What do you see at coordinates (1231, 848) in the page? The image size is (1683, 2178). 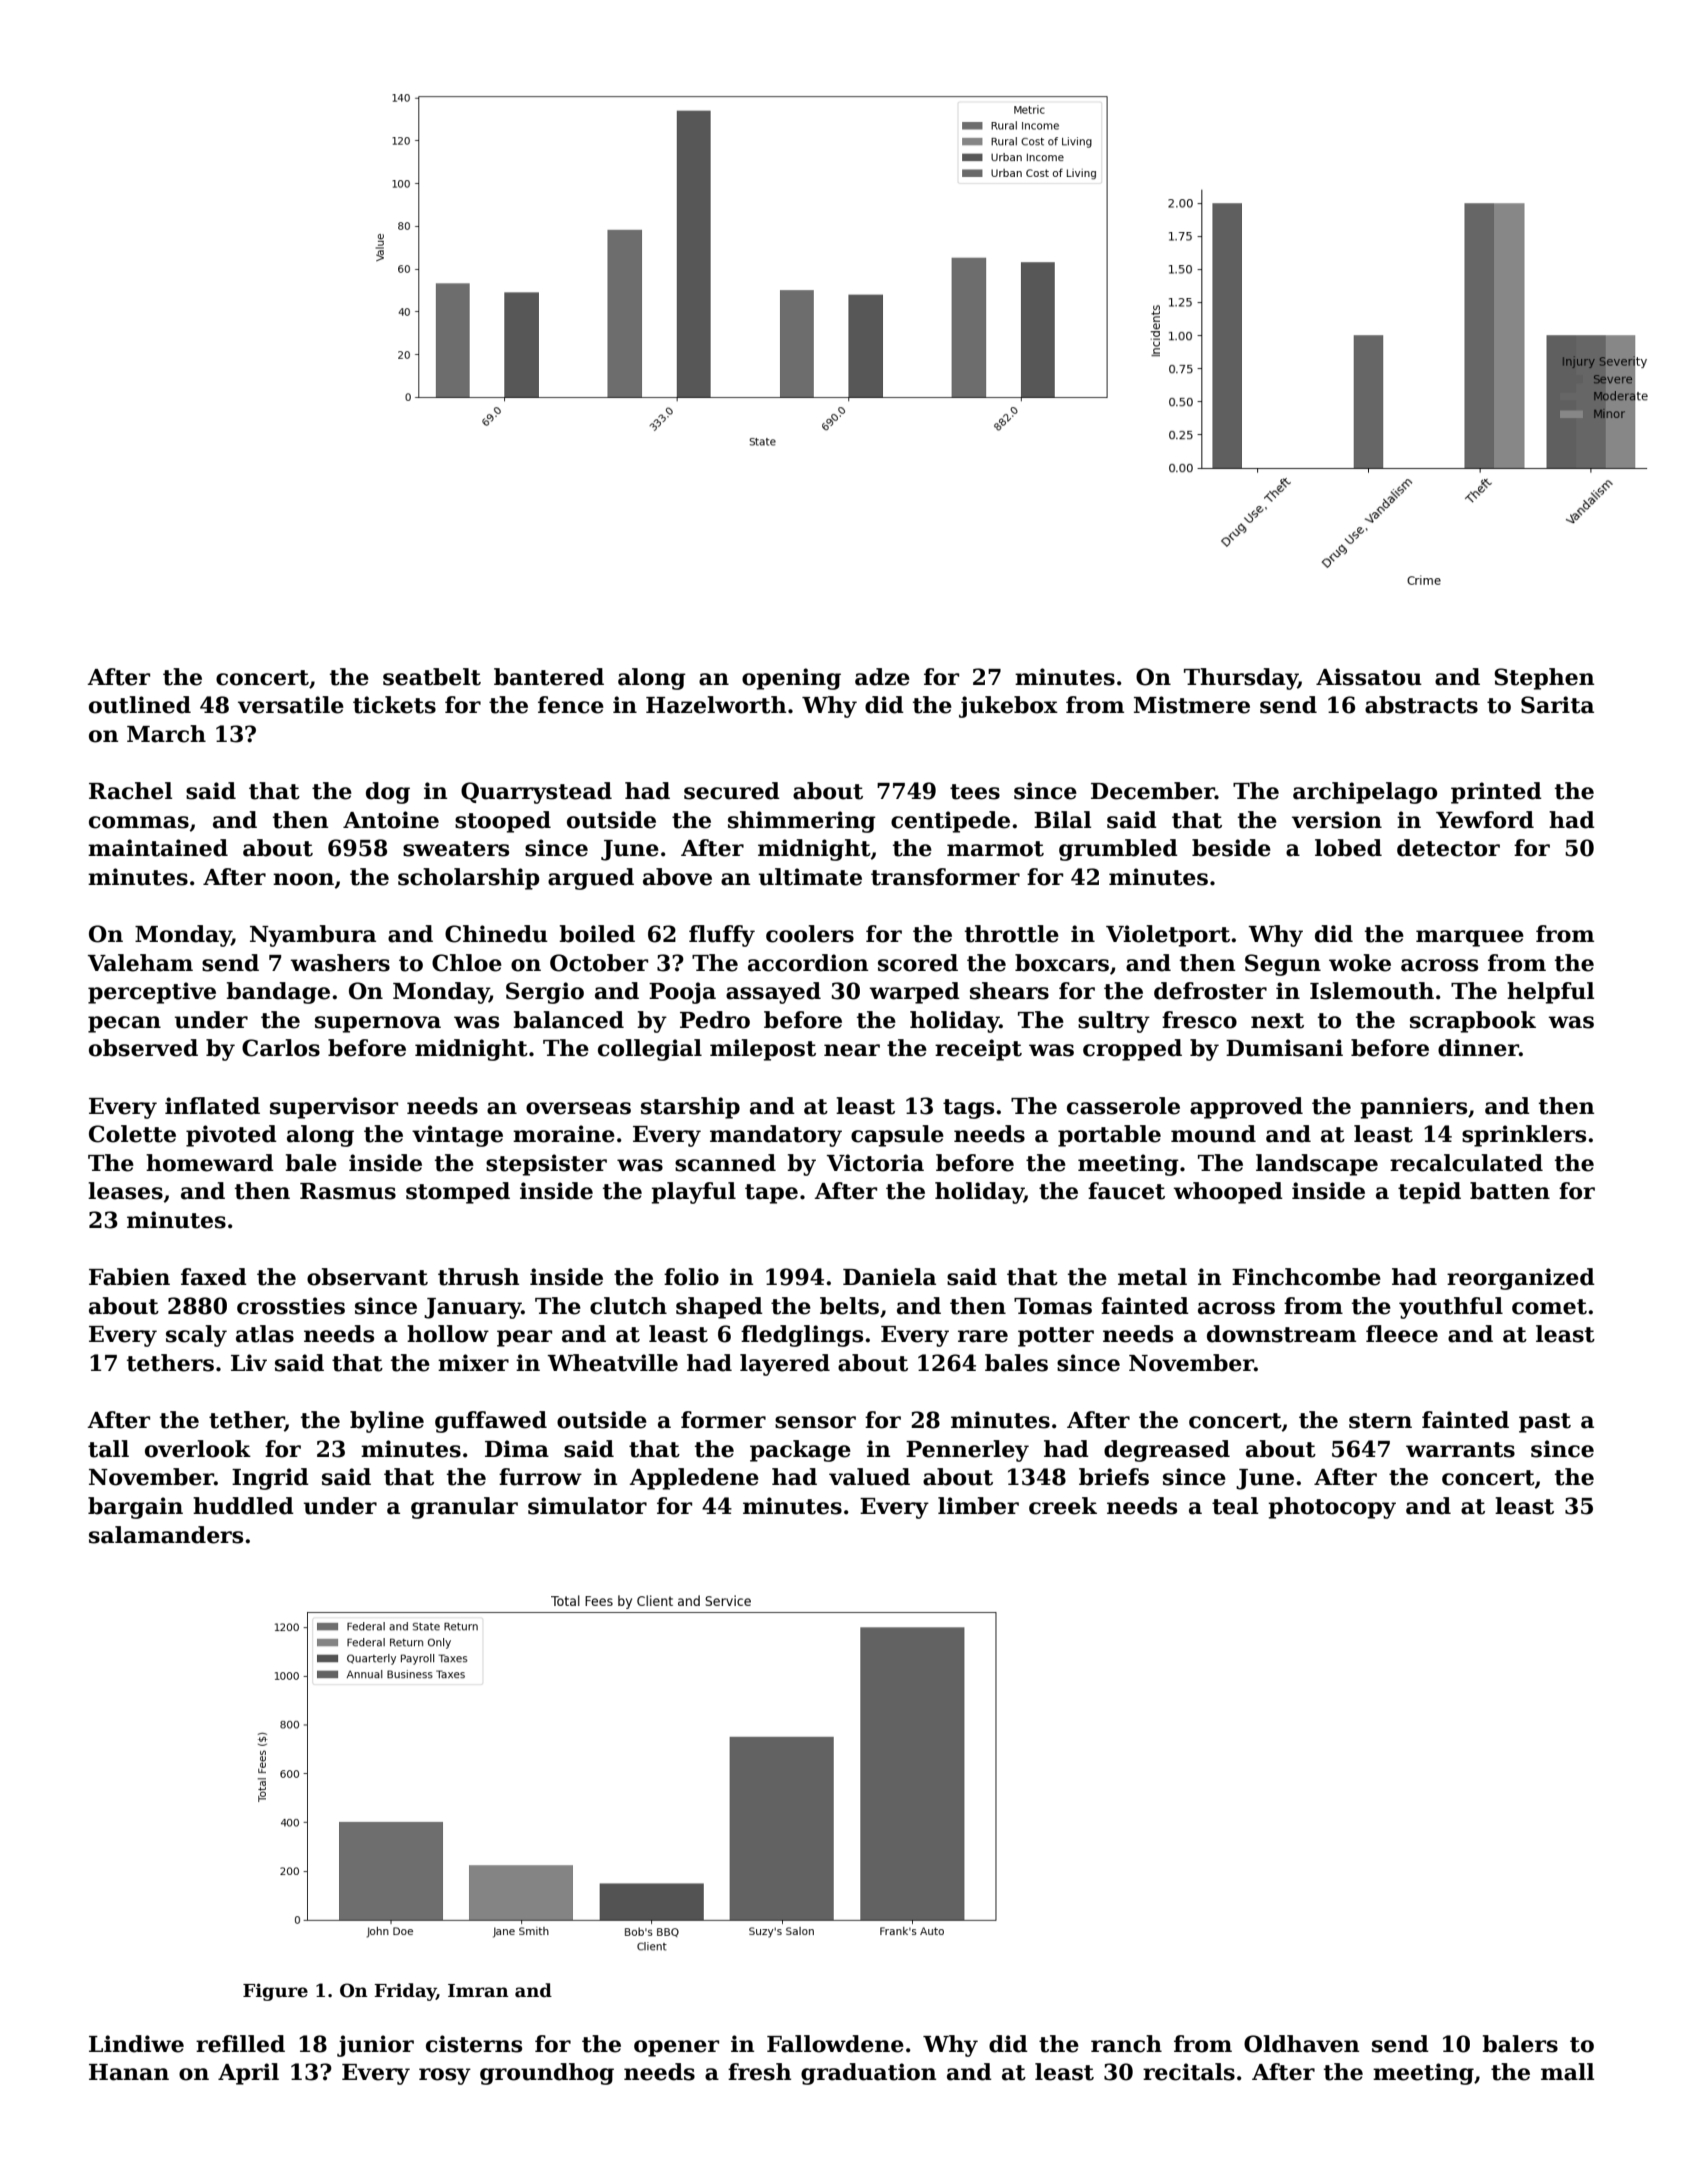 I see `beside` at bounding box center [1231, 848].
